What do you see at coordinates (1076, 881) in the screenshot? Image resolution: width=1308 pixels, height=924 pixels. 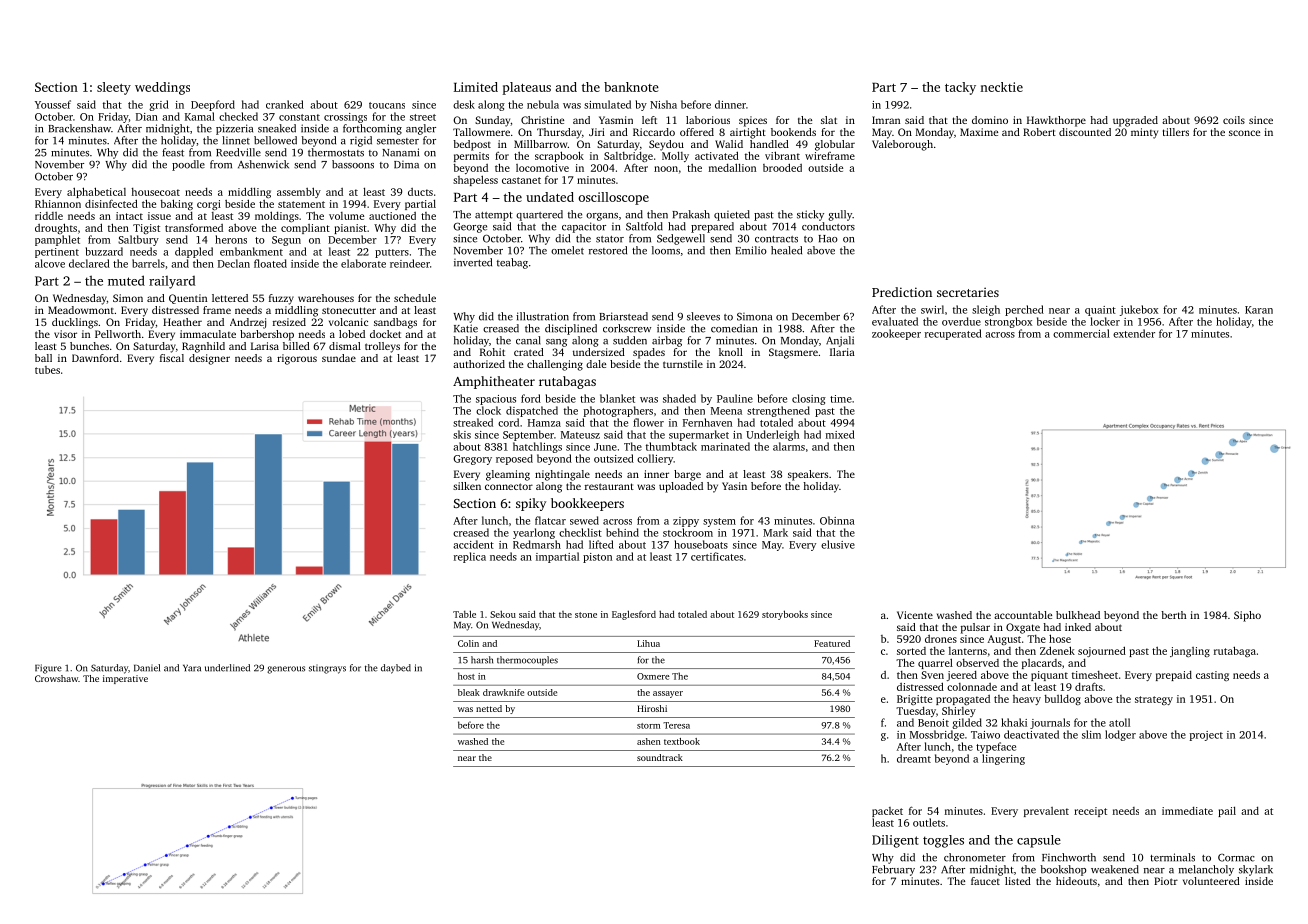 I see `hideouts` at bounding box center [1076, 881].
